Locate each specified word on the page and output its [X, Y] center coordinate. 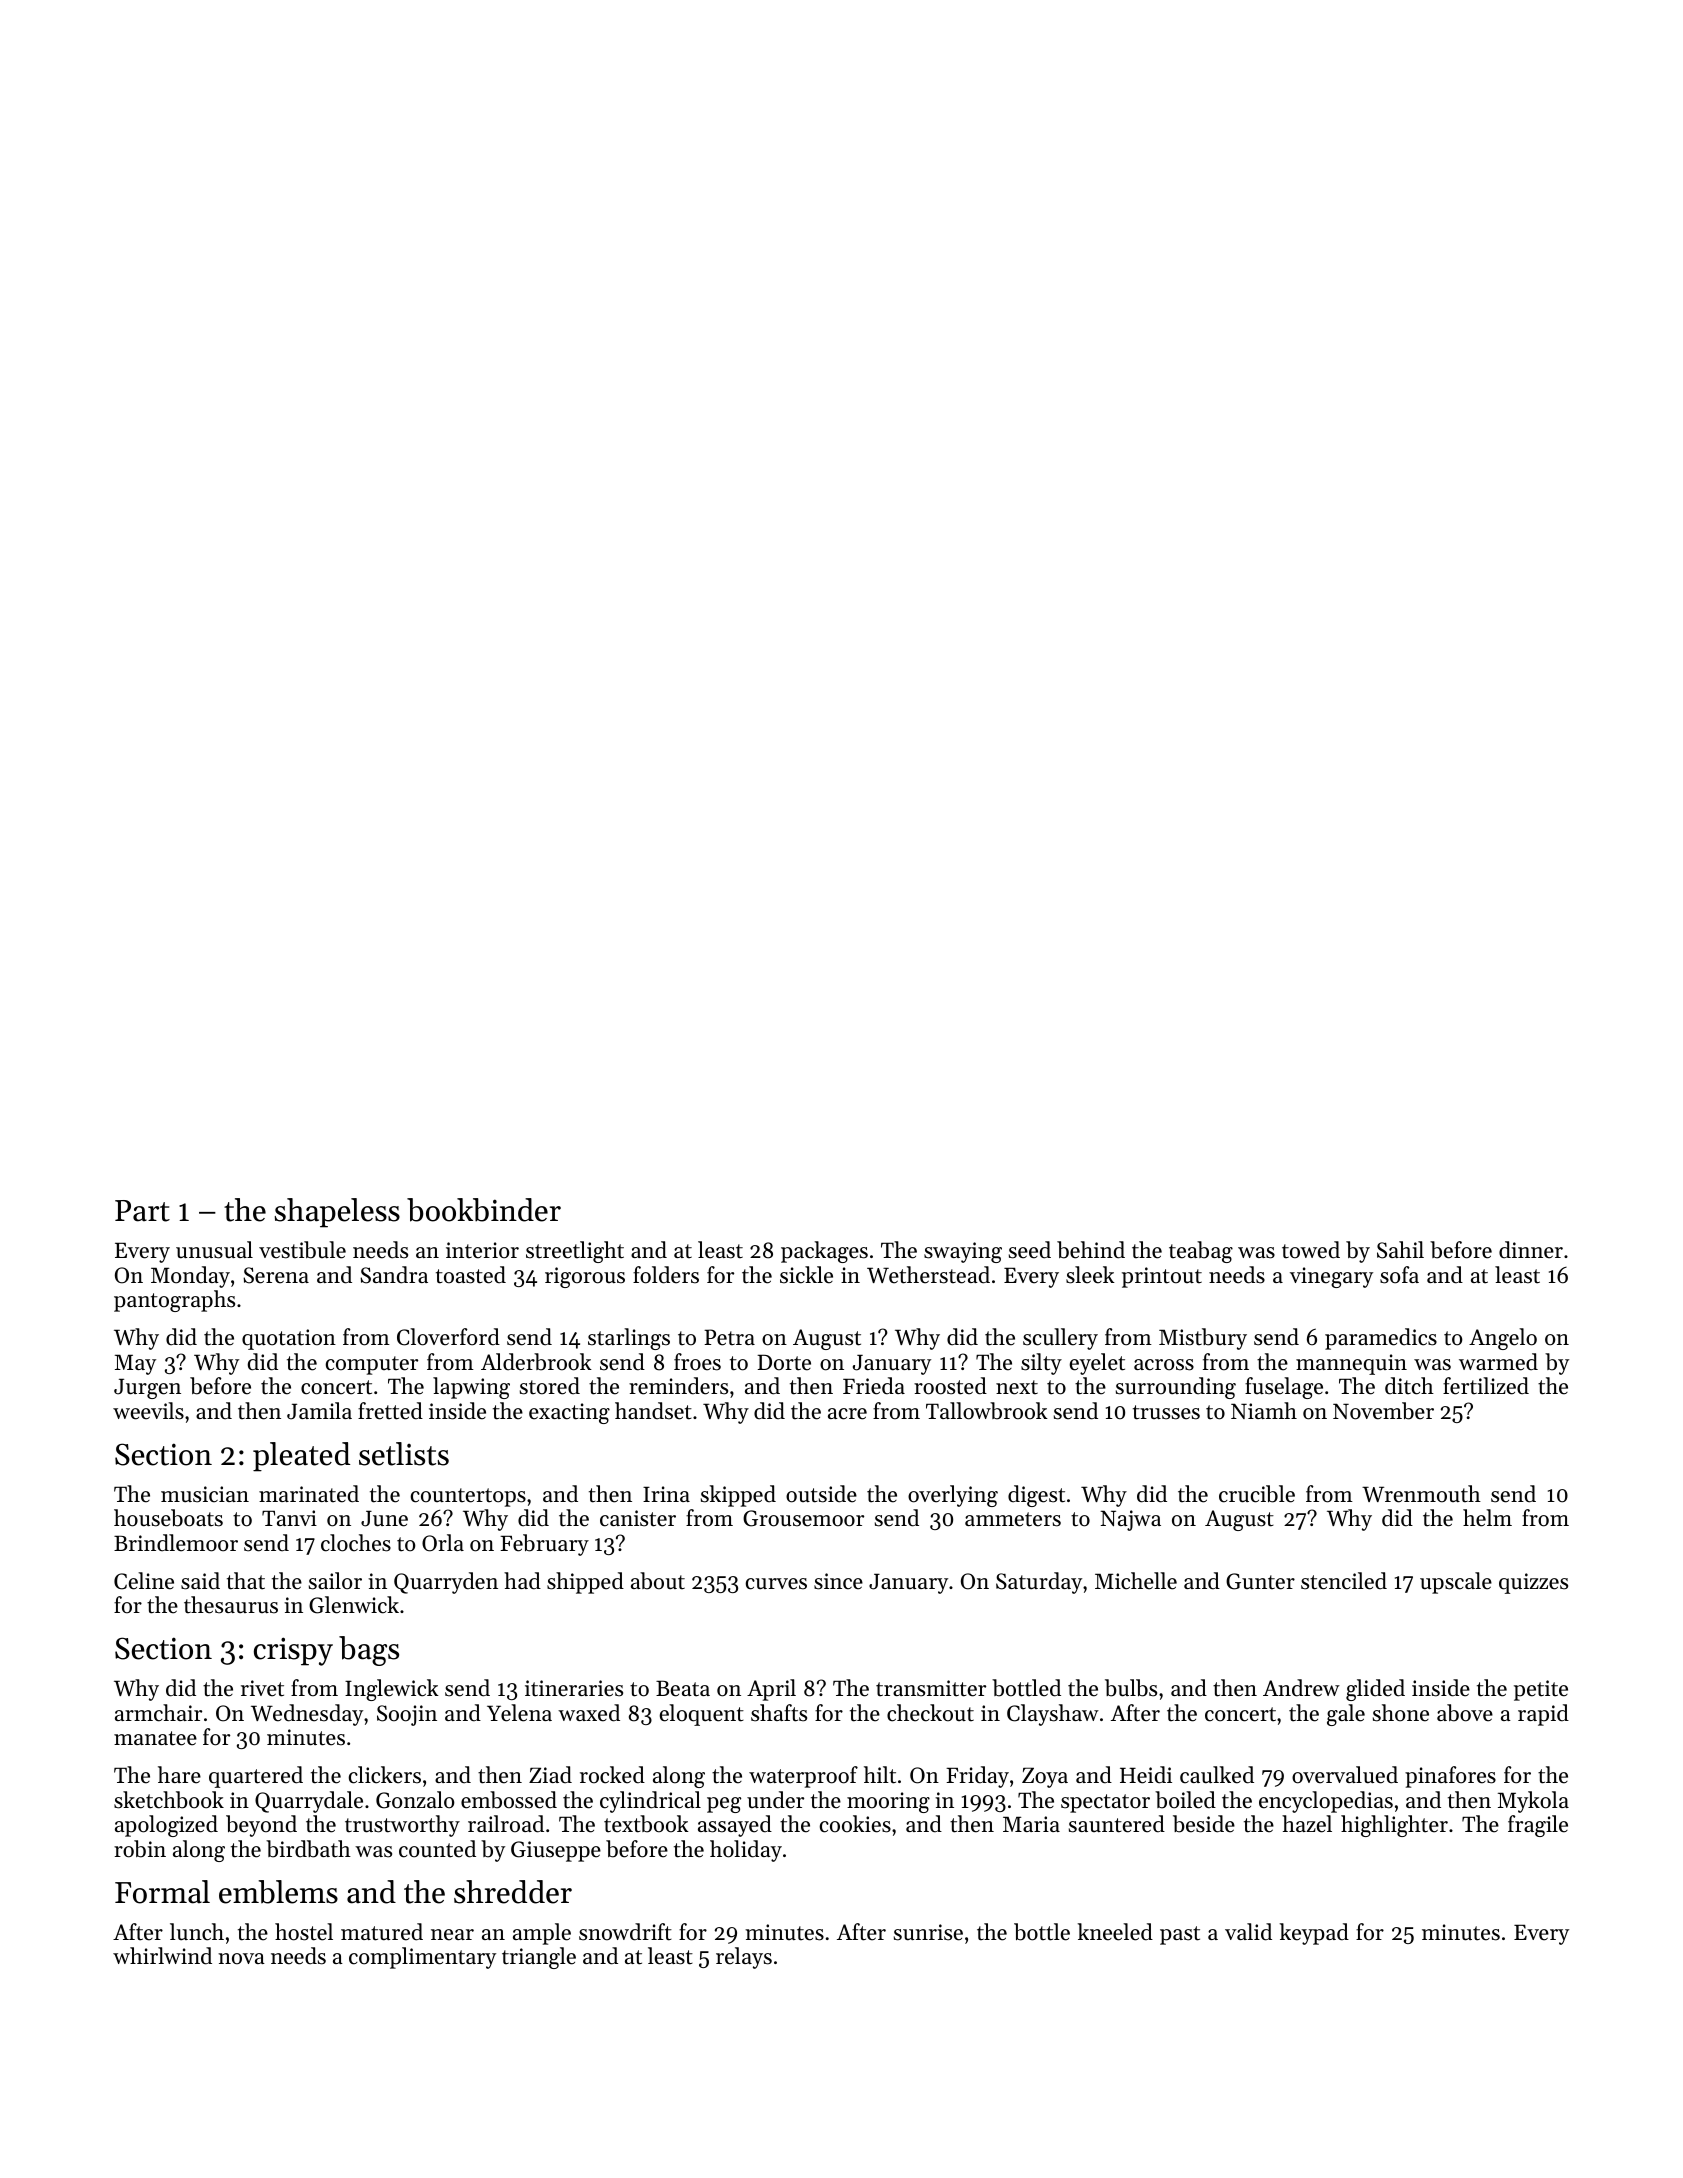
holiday [746, 1851]
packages [824, 1252]
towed [1311, 1250]
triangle [539, 1958]
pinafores [1450, 1777]
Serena [276, 1275]
